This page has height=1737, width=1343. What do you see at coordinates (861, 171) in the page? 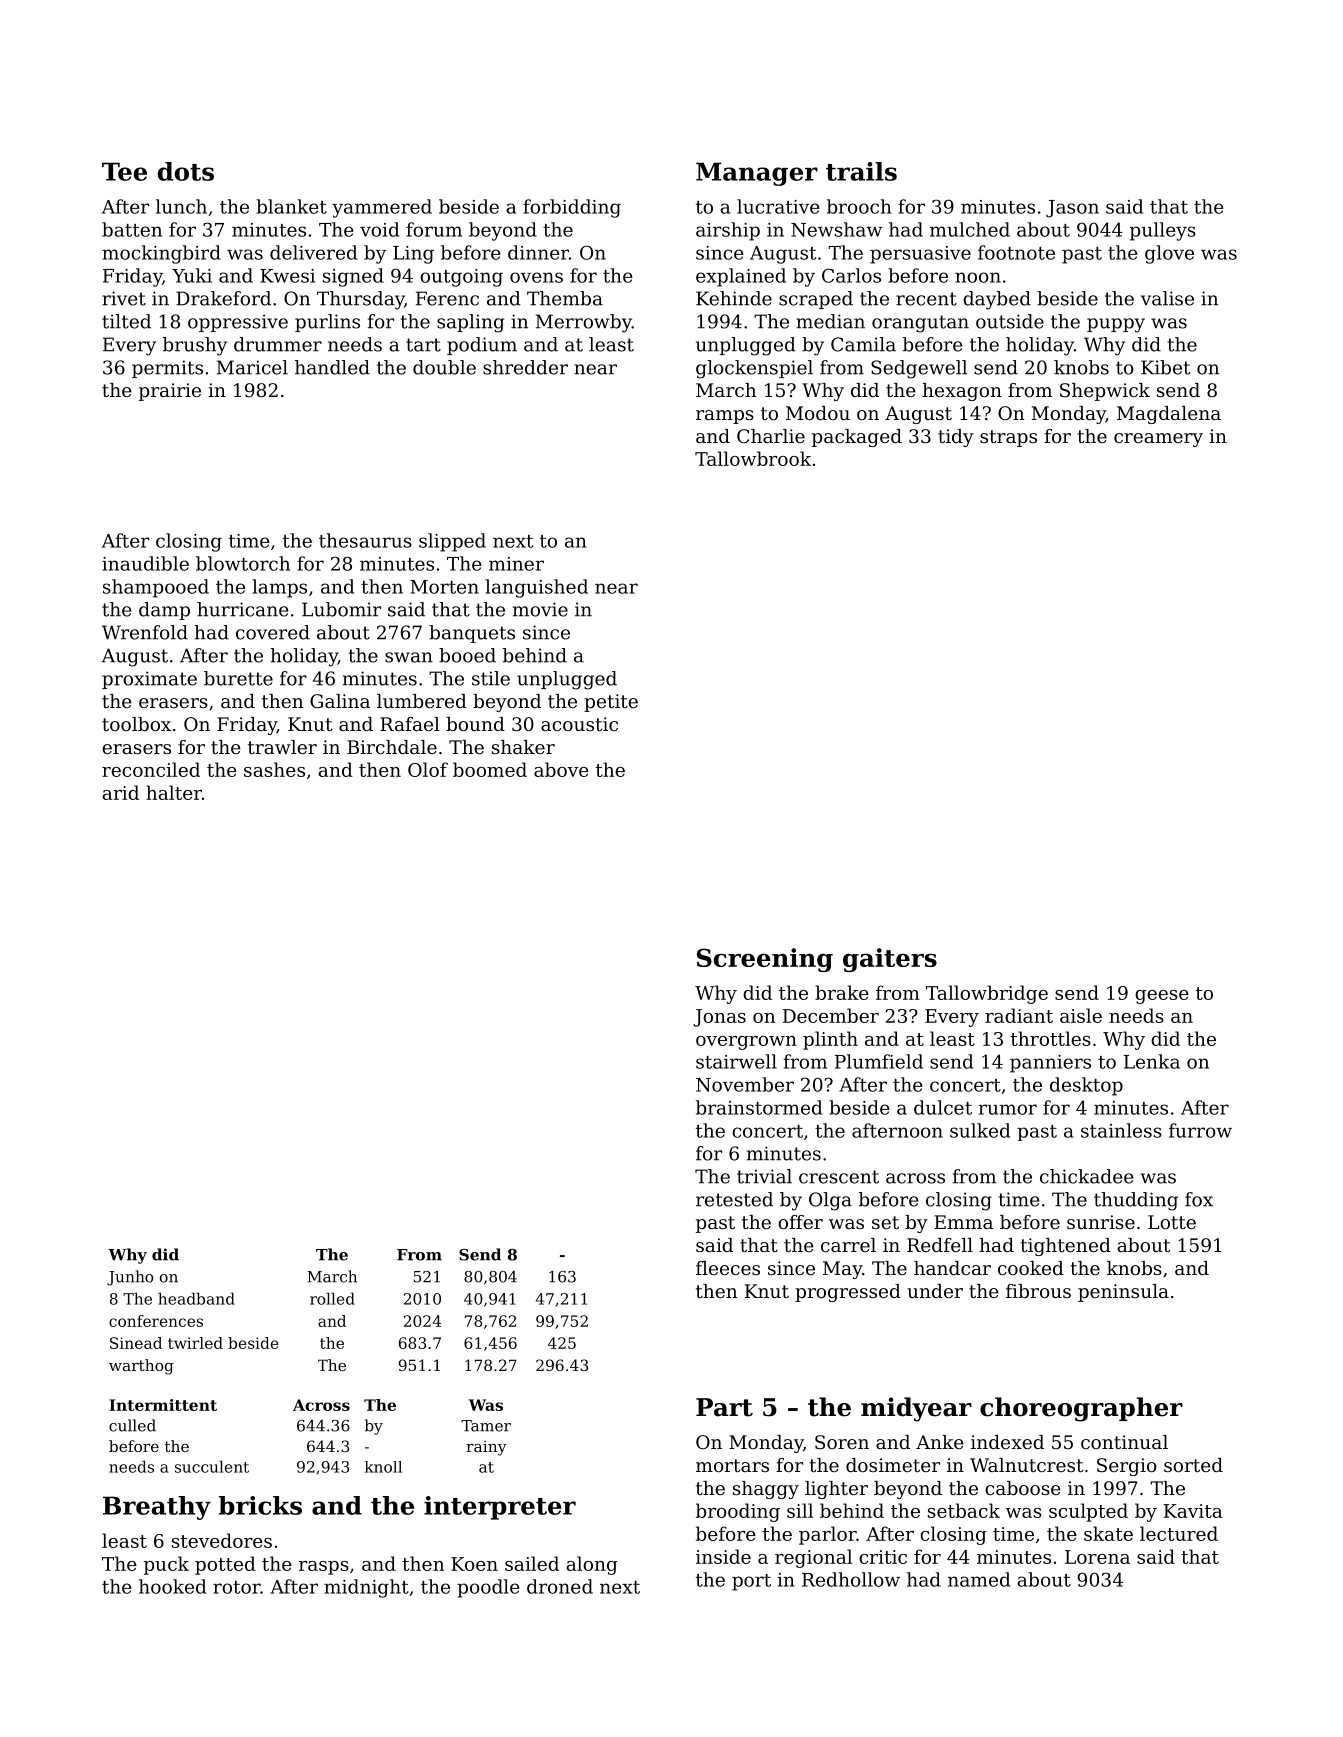
I see `trails` at bounding box center [861, 171].
